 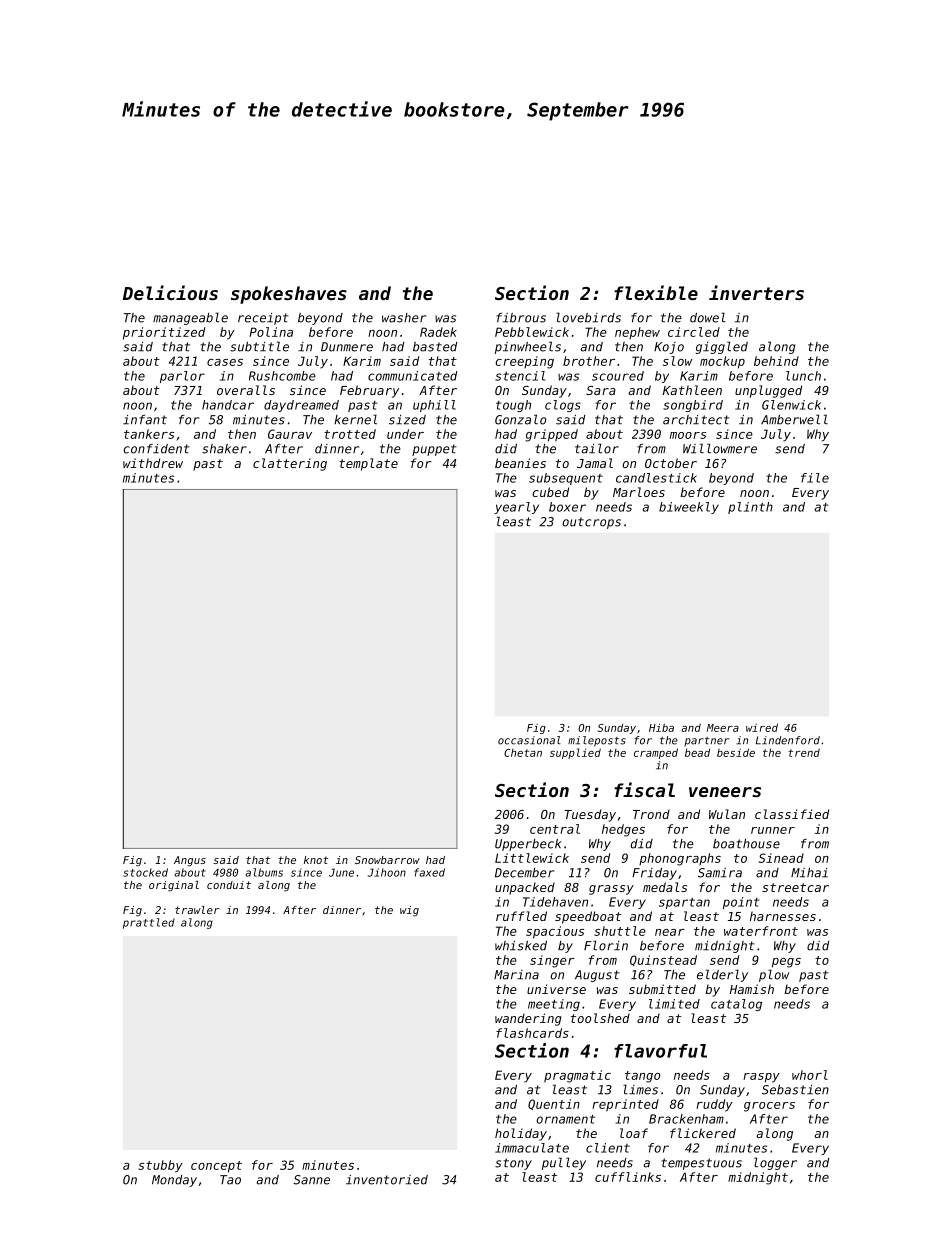 What do you see at coordinates (575, 753) in the screenshot?
I see `supplied` at bounding box center [575, 753].
